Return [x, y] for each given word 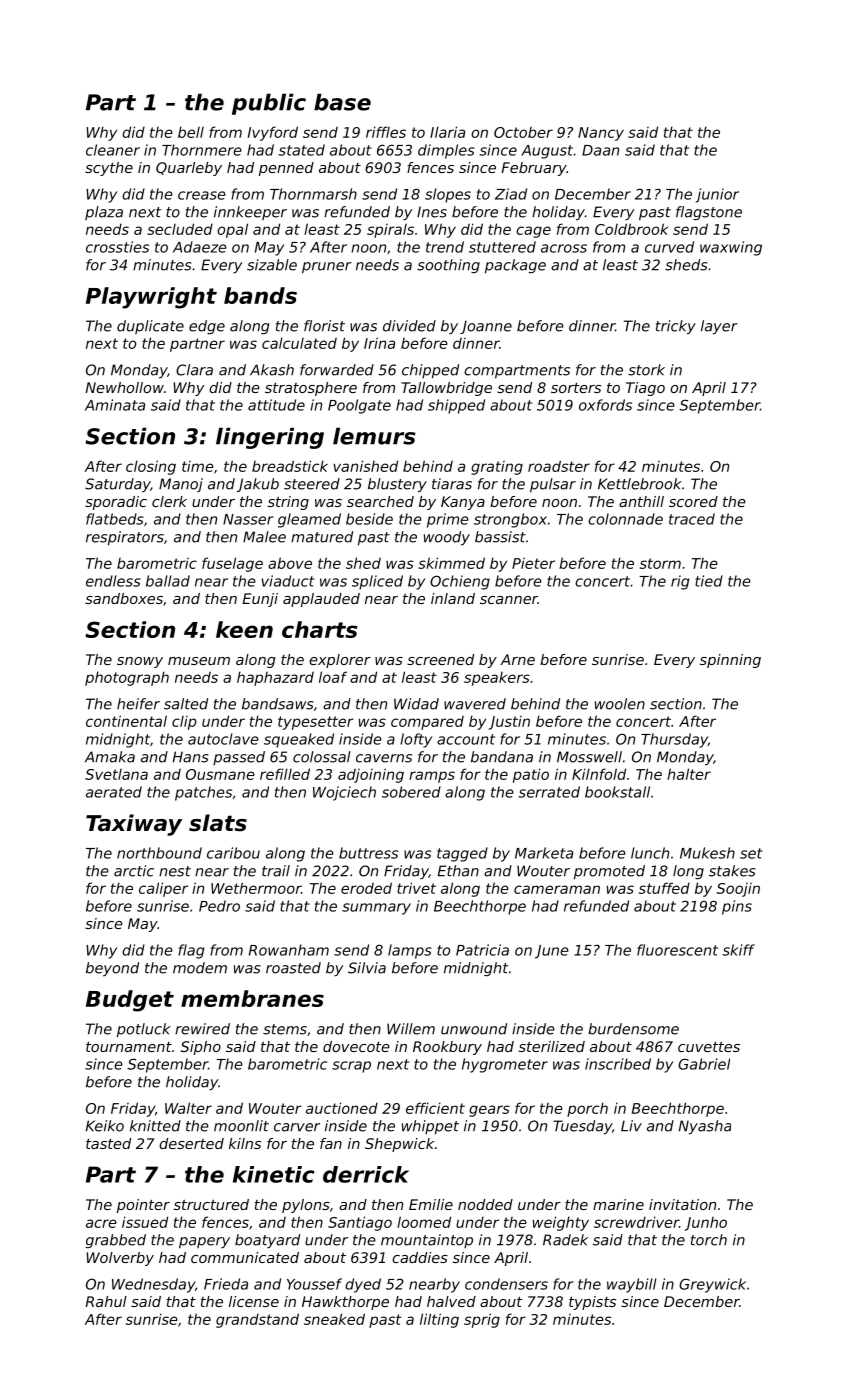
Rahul [106, 1301]
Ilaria [447, 132]
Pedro [219, 906]
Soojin [738, 890]
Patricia [482, 950]
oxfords [605, 405]
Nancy [601, 134]
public [269, 104]
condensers [506, 1284]
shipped [456, 406]
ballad [168, 581]
